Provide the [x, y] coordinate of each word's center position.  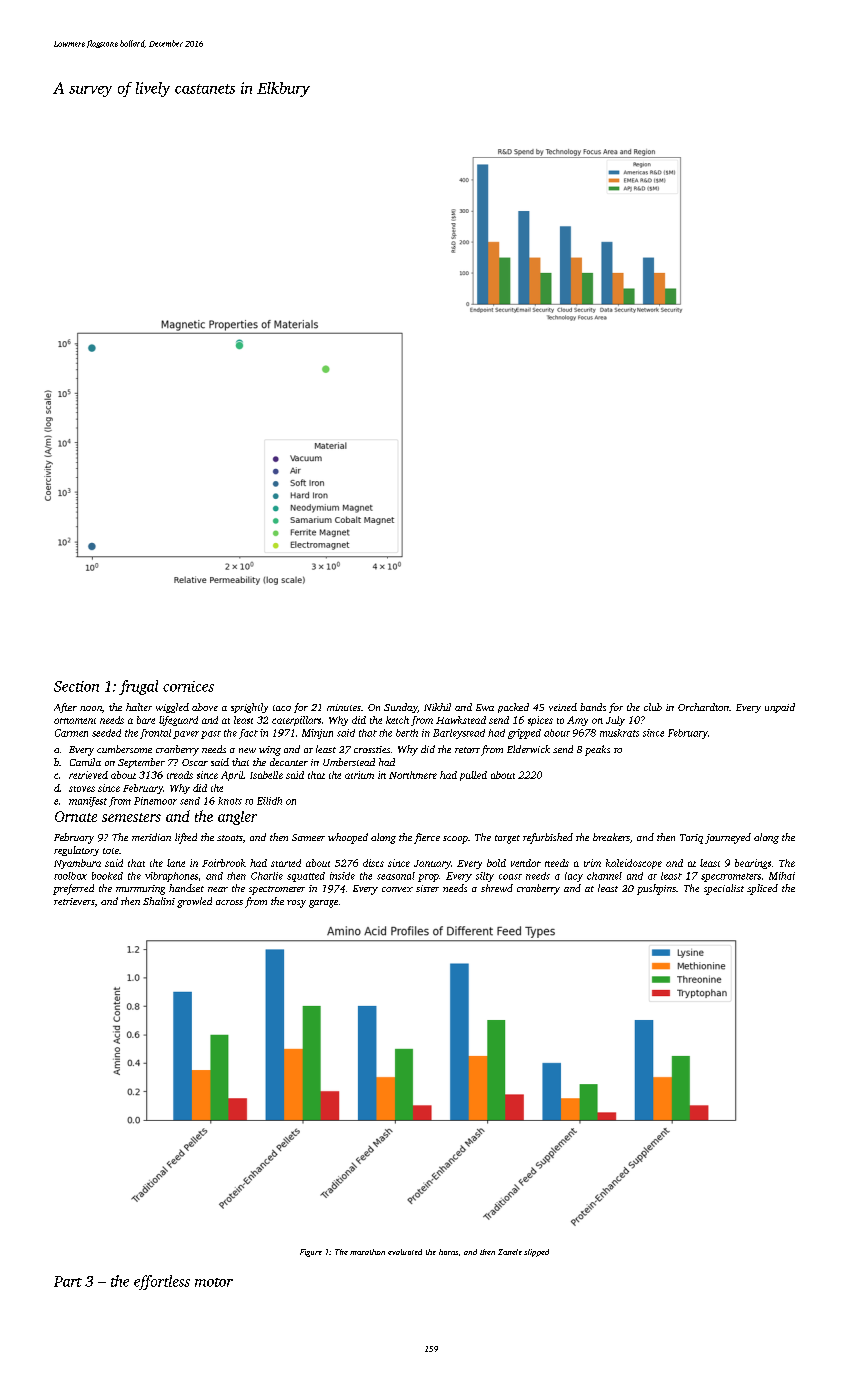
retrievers [74, 901]
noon [91, 708]
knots [230, 801]
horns [448, 1252]
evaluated [405, 1252]
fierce [427, 838]
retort [467, 750]
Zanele [510, 1252]
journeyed [728, 838]
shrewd [497, 888]
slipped [536, 1253]
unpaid [780, 708]
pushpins [656, 889]
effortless [162, 1282]
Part [68, 1281]
